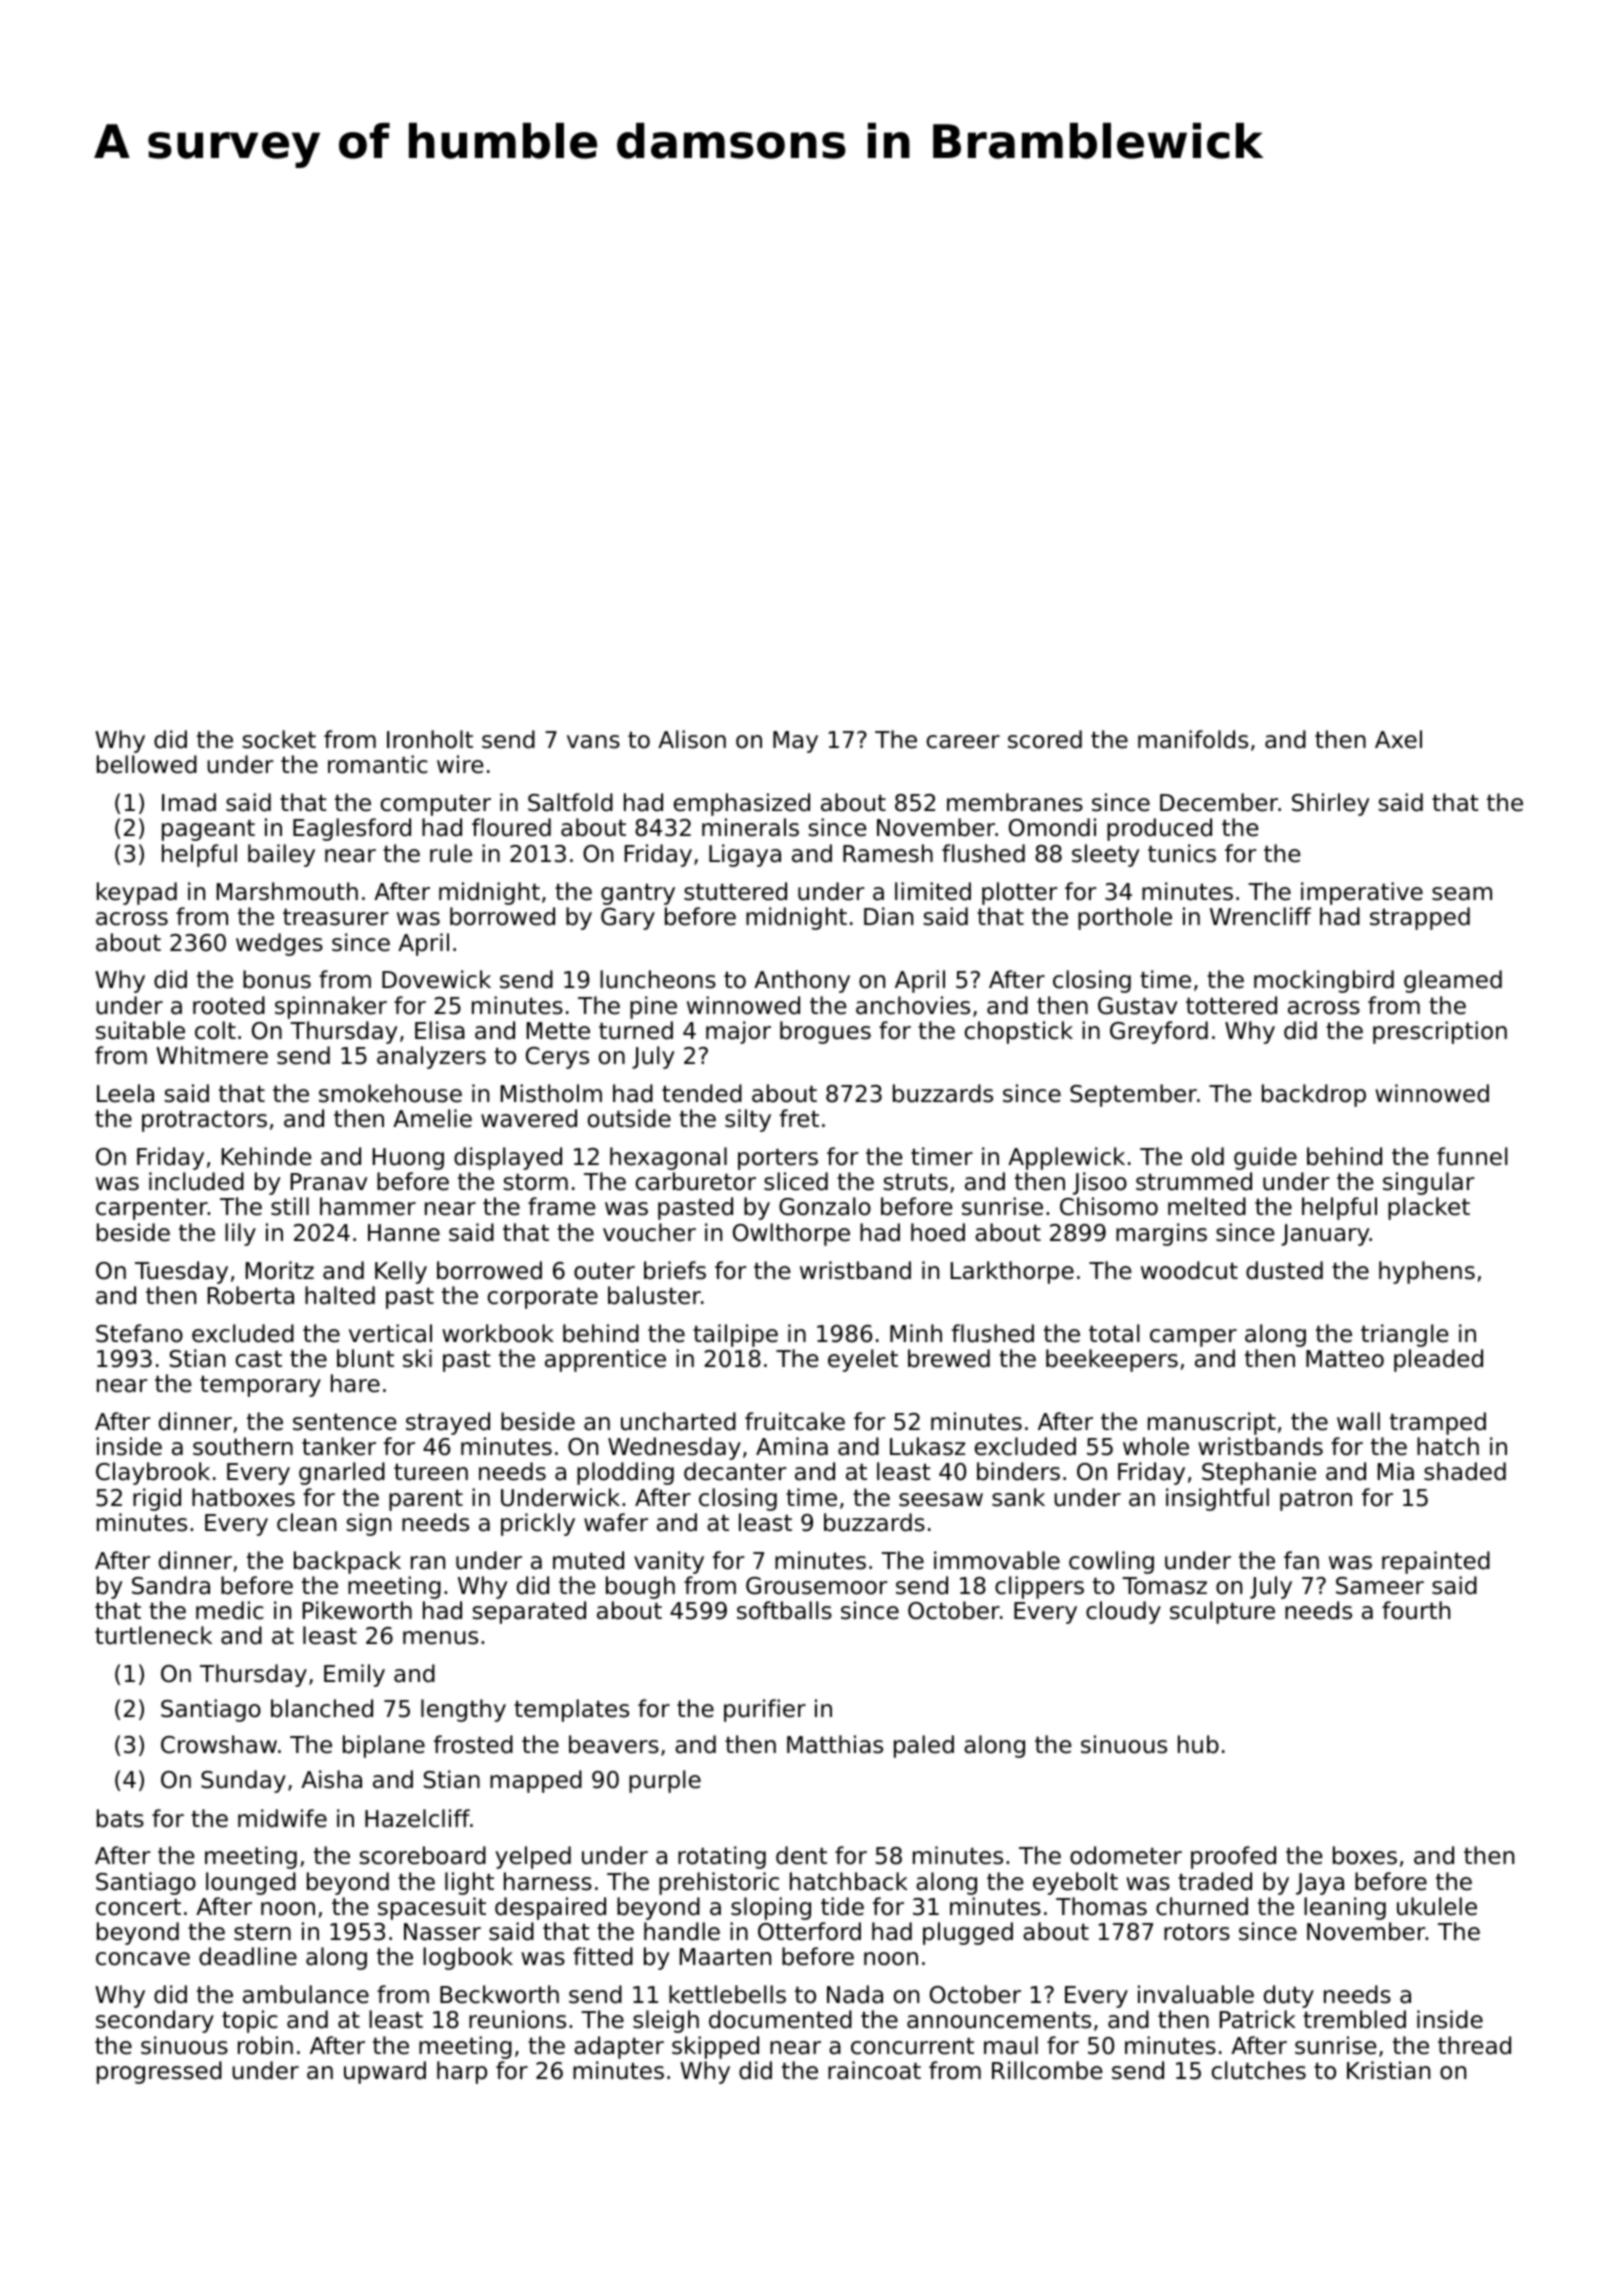  What do you see at coordinates (792, 1446) in the screenshot?
I see `Amina` at bounding box center [792, 1446].
